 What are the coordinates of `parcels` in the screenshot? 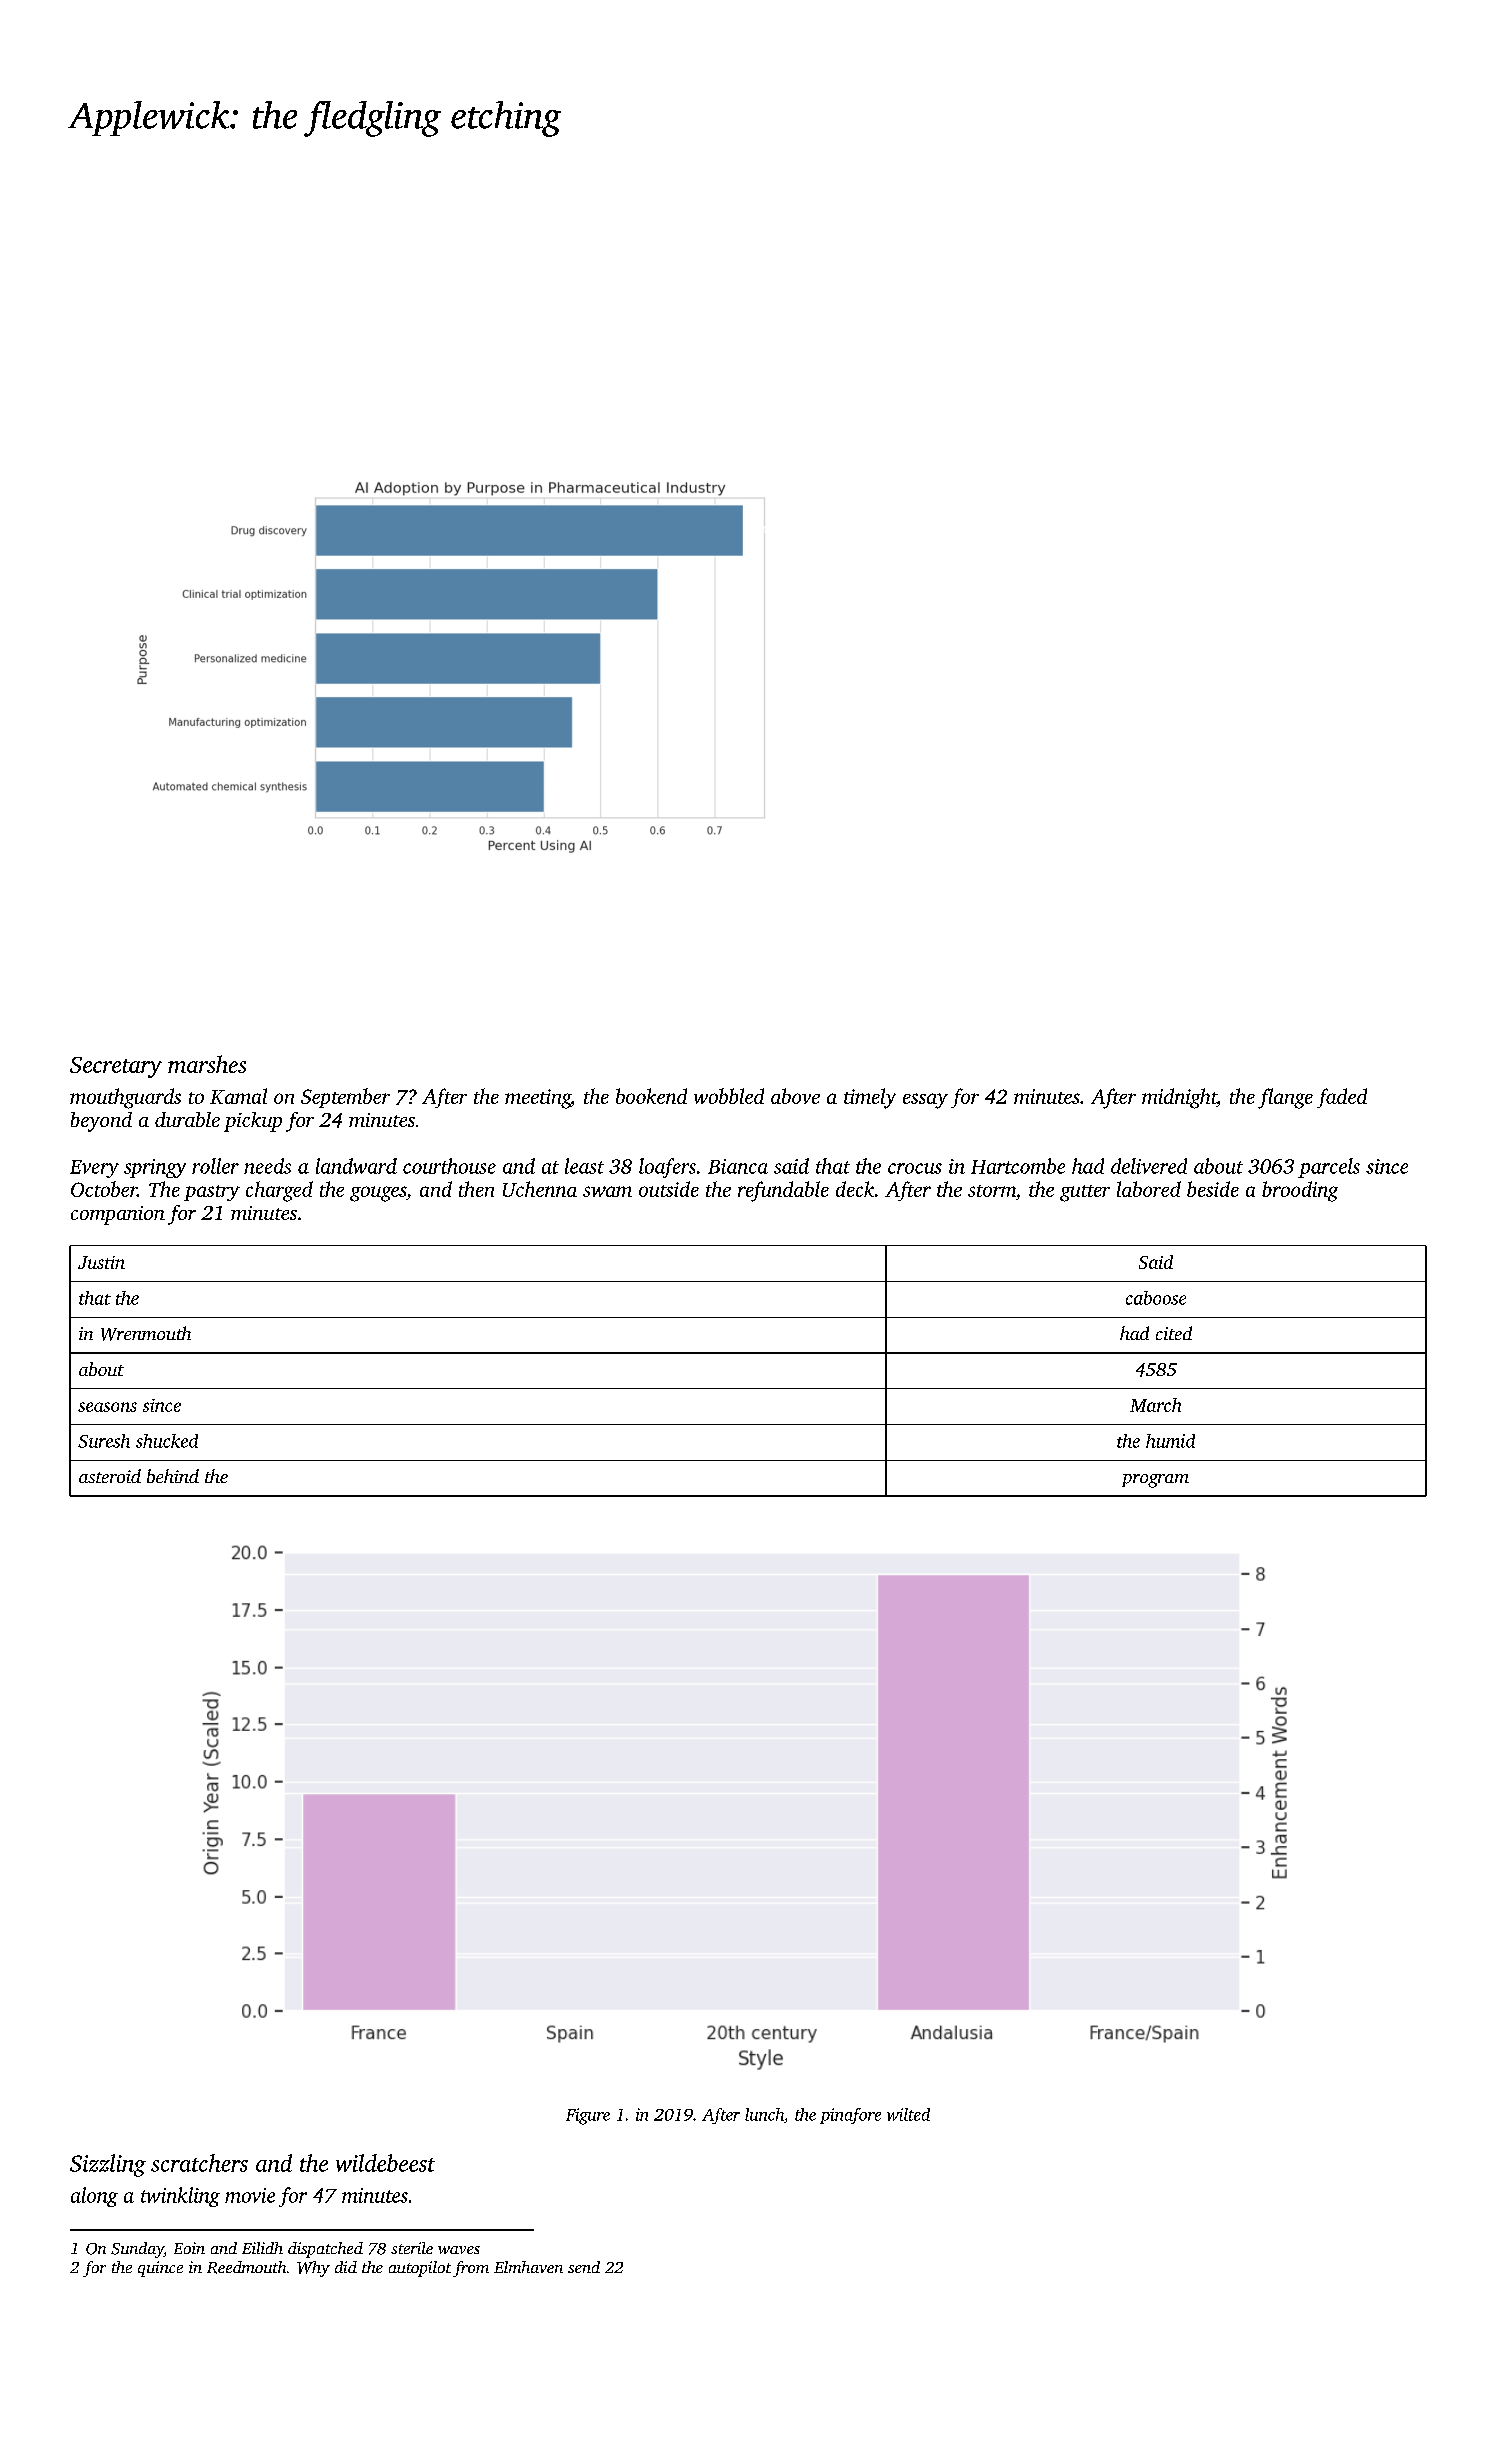 It's located at (1329, 1168).
